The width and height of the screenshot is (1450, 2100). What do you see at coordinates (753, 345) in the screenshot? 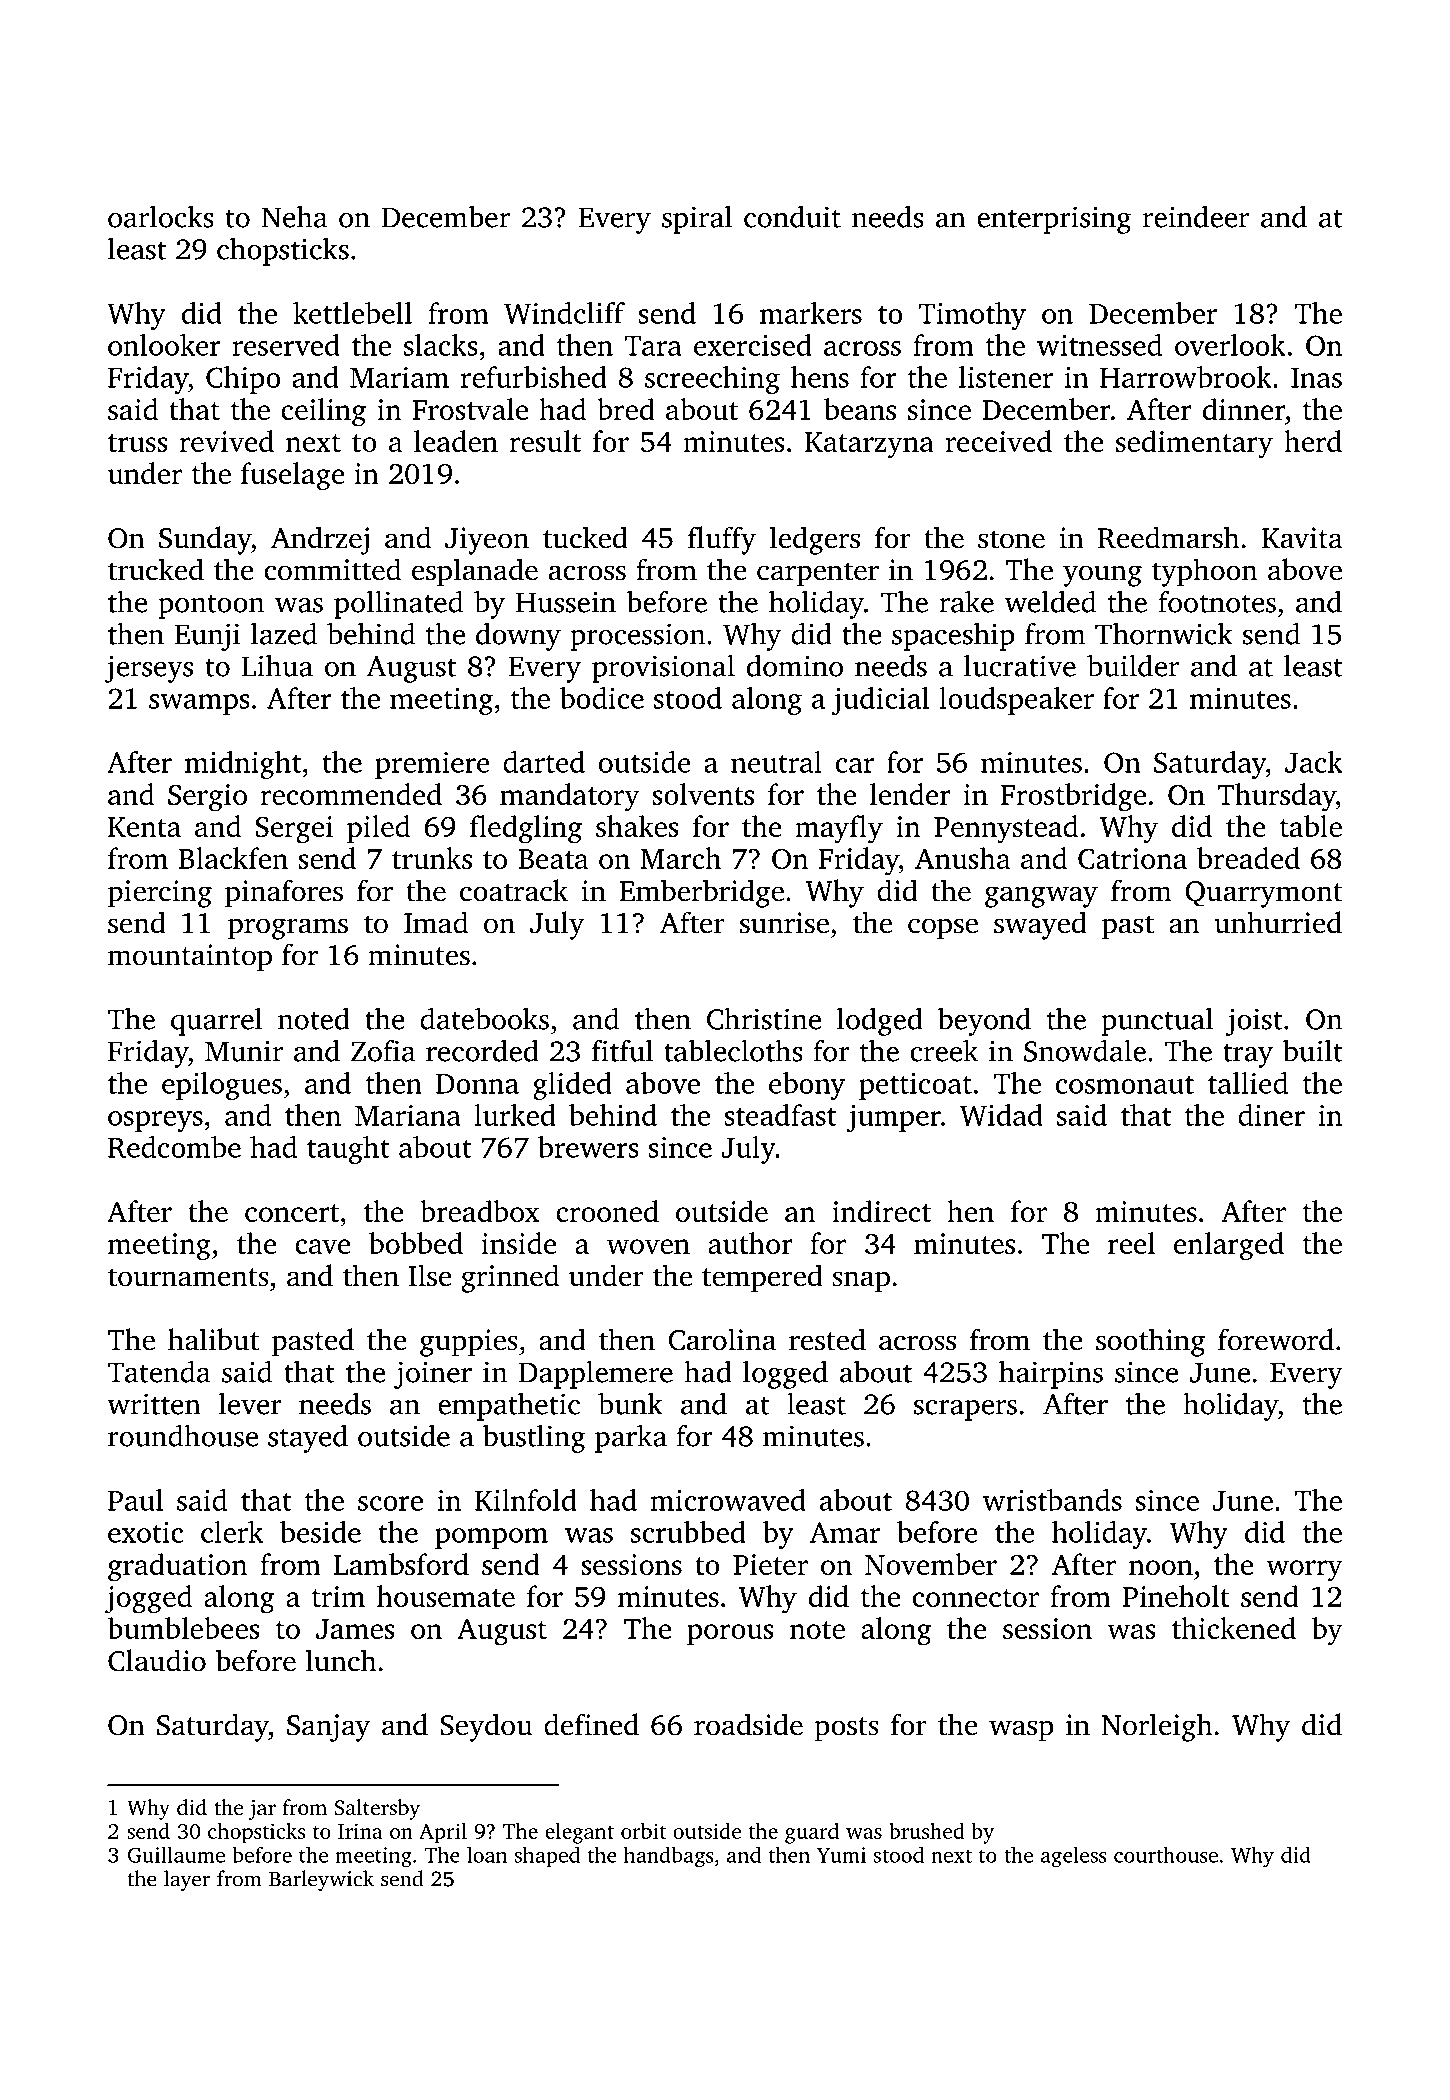
I see `exercised` at bounding box center [753, 345].
